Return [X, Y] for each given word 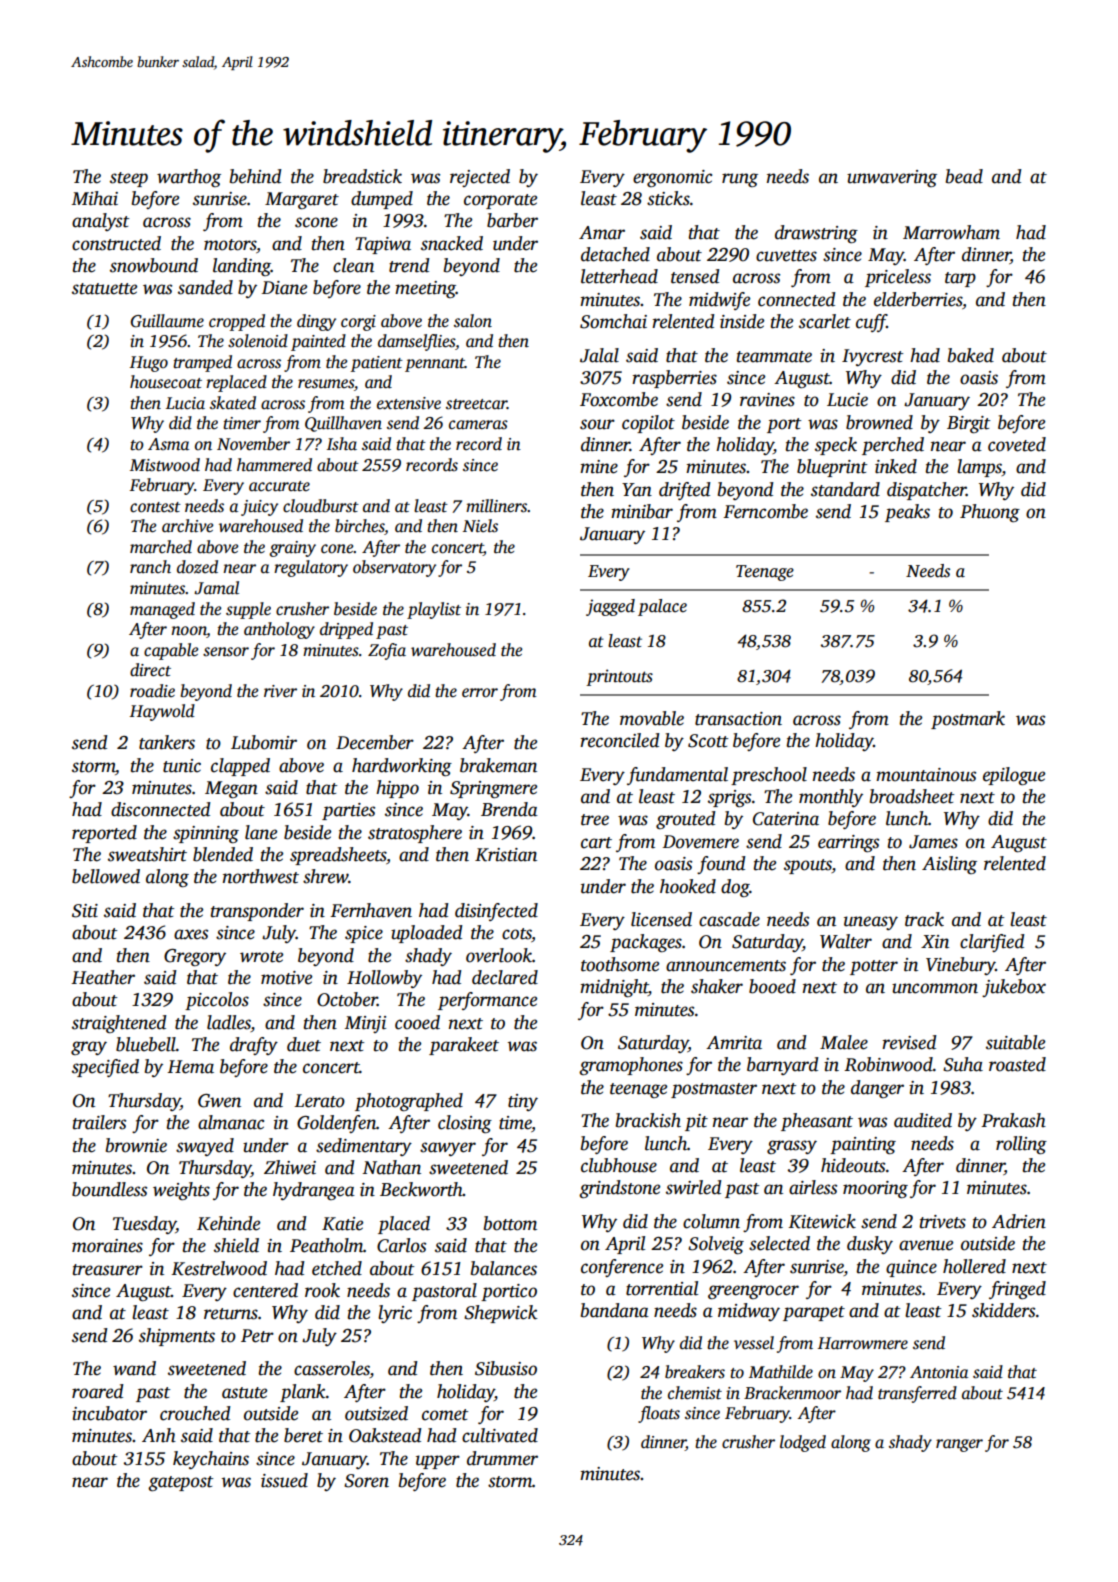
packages [646, 943]
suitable [1015, 1042]
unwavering [892, 178]
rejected [480, 178]
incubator [109, 1413]
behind [256, 176]
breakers [695, 1372]
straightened [119, 1024]
